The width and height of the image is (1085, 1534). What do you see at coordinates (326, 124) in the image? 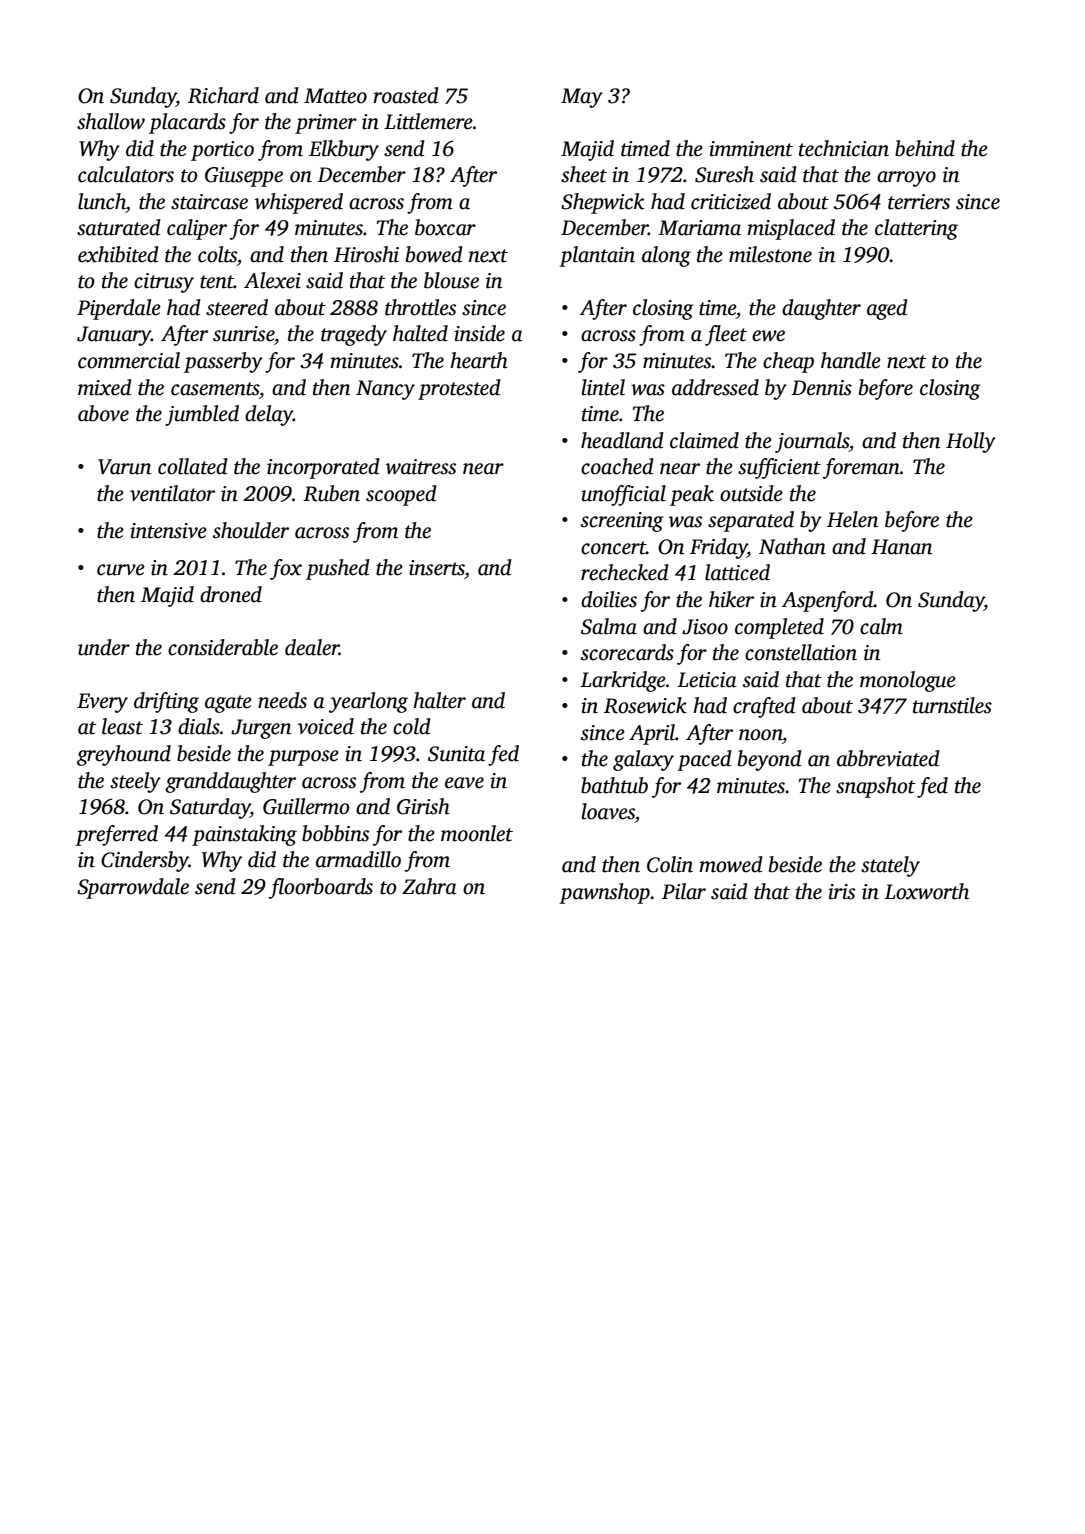
I see `primer` at bounding box center [326, 124].
